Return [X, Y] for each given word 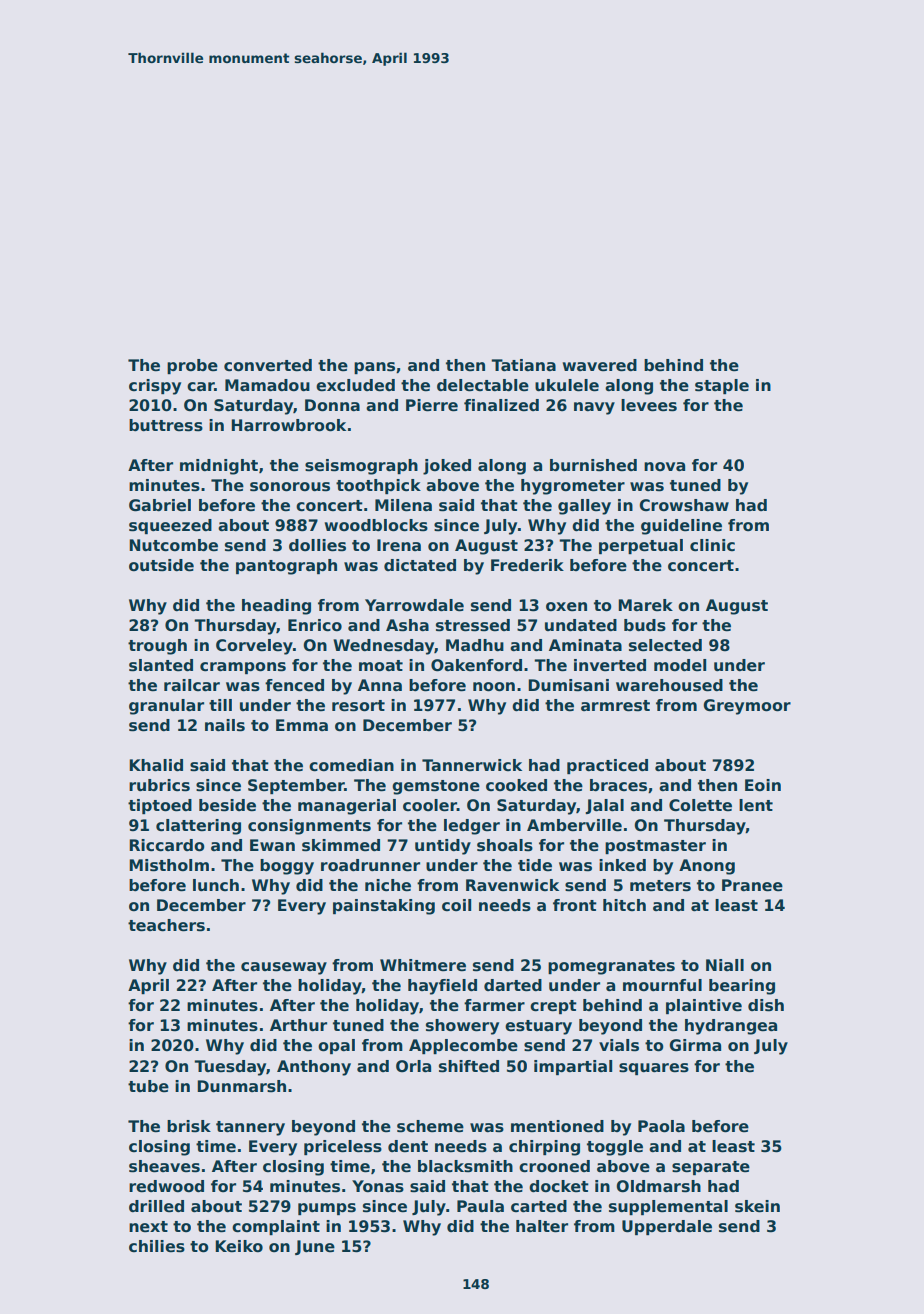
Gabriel [160, 505]
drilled [156, 1206]
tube [148, 1086]
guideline [681, 527]
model [680, 665]
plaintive [704, 1006]
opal [336, 1046]
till [220, 705]
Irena [399, 545]
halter [542, 1226]
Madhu [475, 645]
